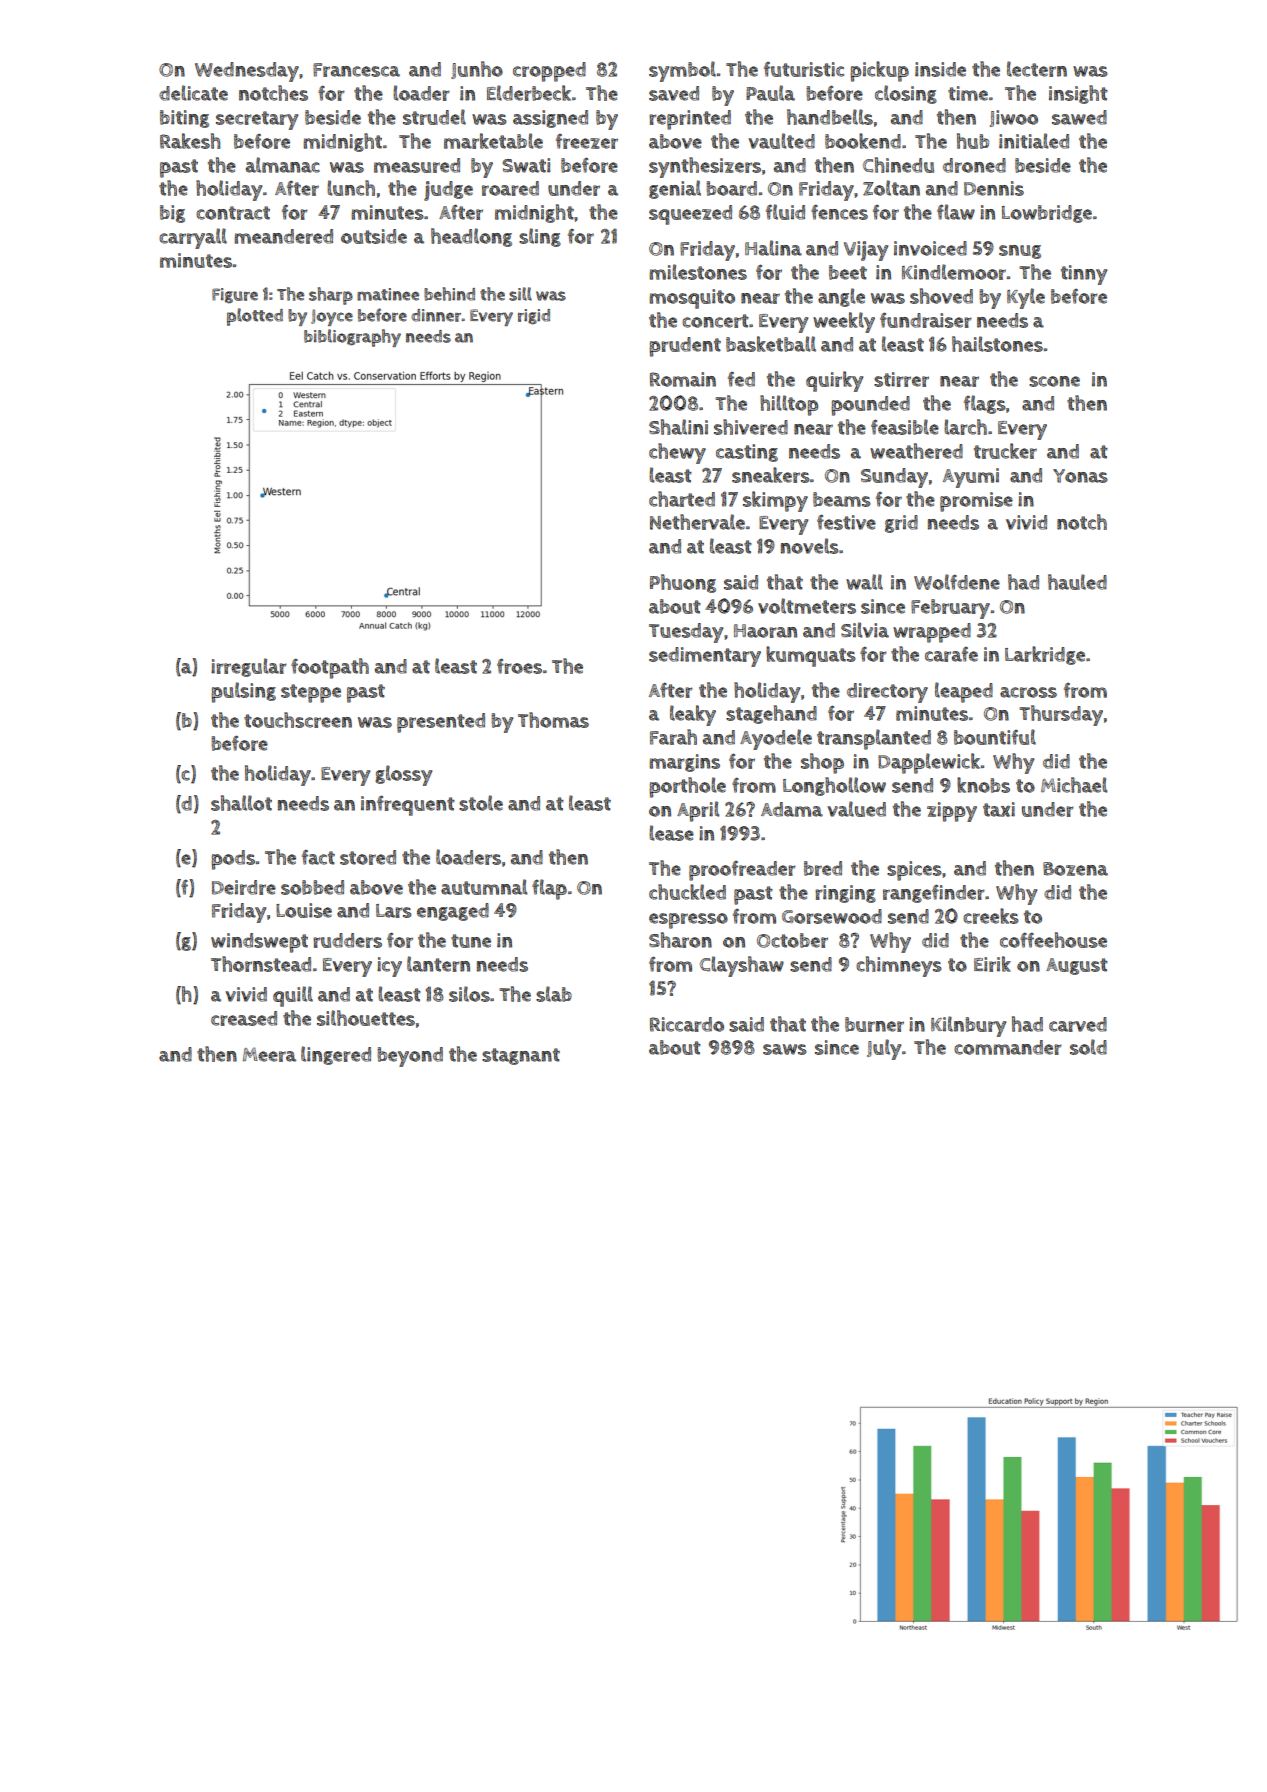  Describe the element at coordinates (1078, 94) in the document. I see `insight` at that location.
